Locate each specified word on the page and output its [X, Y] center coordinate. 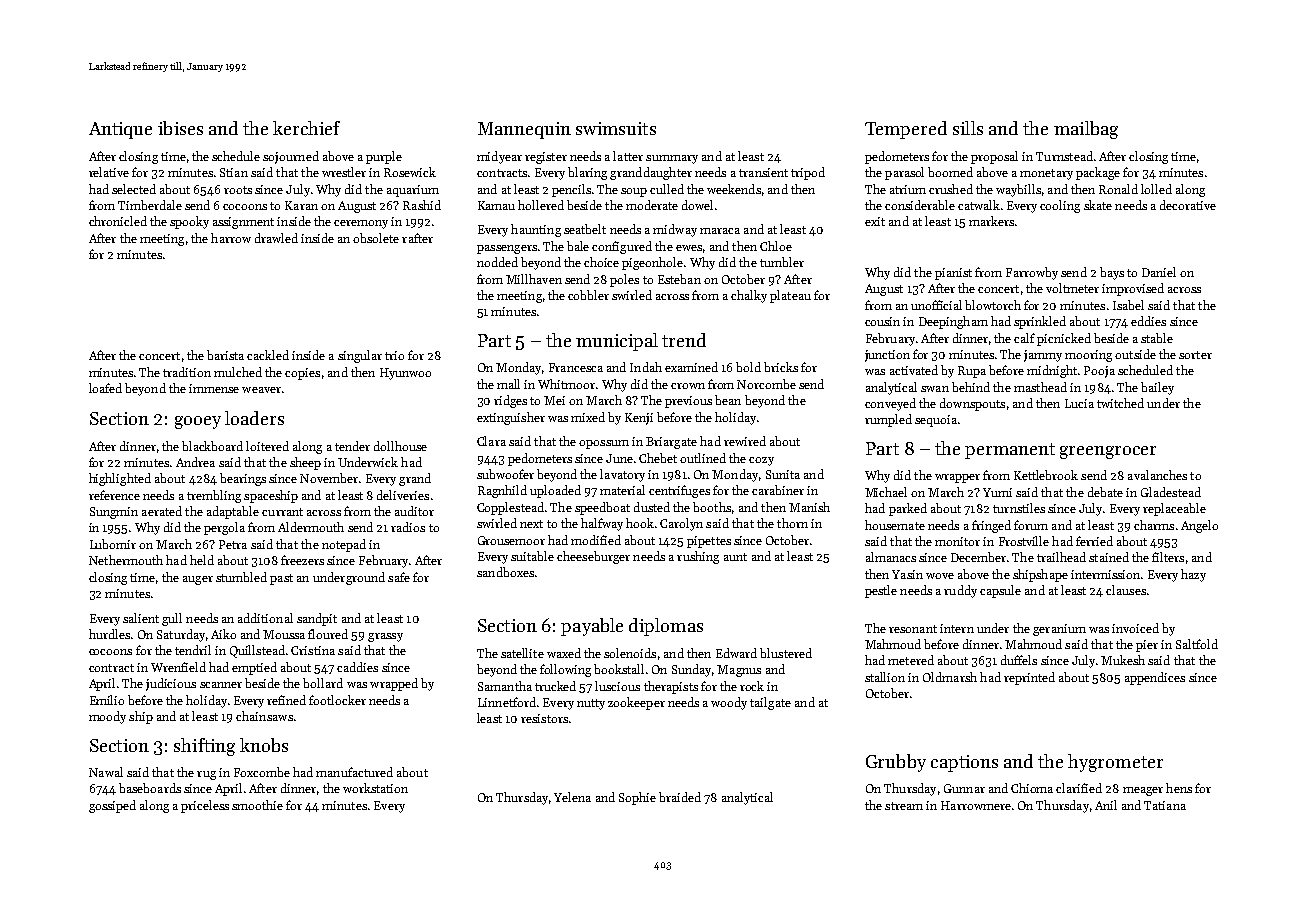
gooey [198, 422]
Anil [1106, 805]
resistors [544, 718]
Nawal [106, 772]
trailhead [1061, 557]
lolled [1156, 189]
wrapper [957, 478]
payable [592, 627]
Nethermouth [126, 560]
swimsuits [616, 128]
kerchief [306, 128]
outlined [703, 458]
